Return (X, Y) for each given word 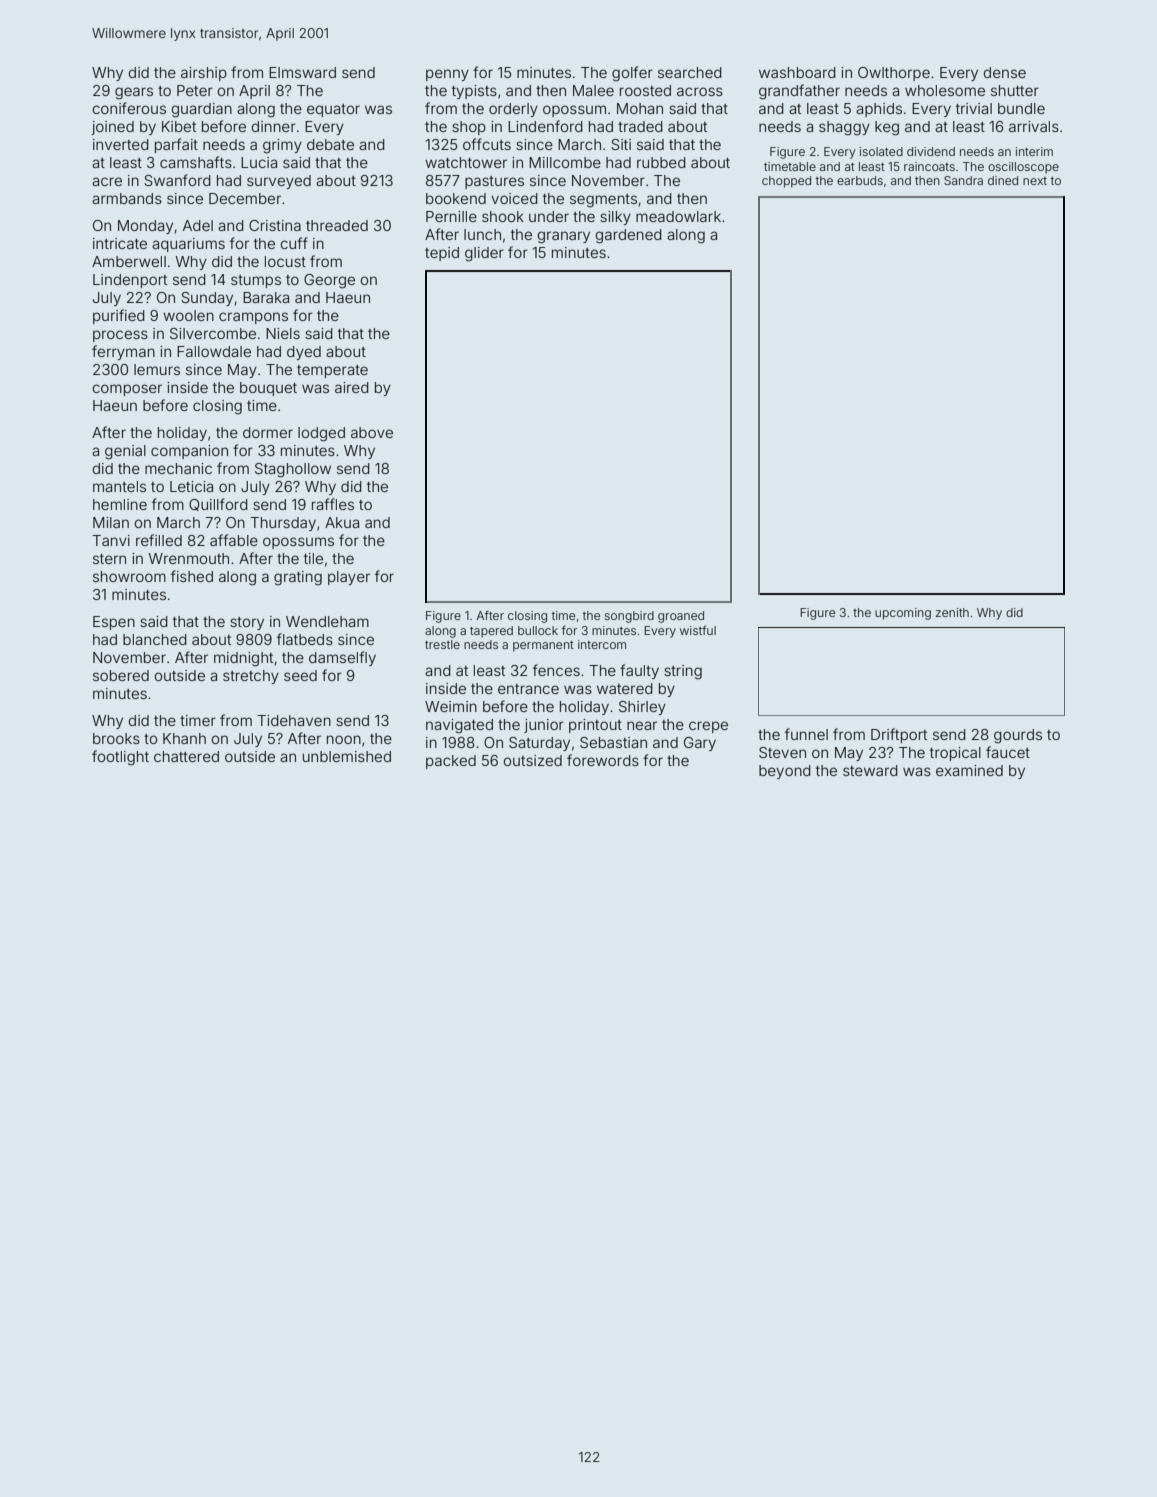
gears (134, 93)
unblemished (347, 756)
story (247, 623)
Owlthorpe (894, 74)
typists (474, 92)
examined (969, 770)
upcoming (903, 614)
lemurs (157, 369)
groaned (681, 617)
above (372, 432)
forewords (603, 760)
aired (352, 387)
